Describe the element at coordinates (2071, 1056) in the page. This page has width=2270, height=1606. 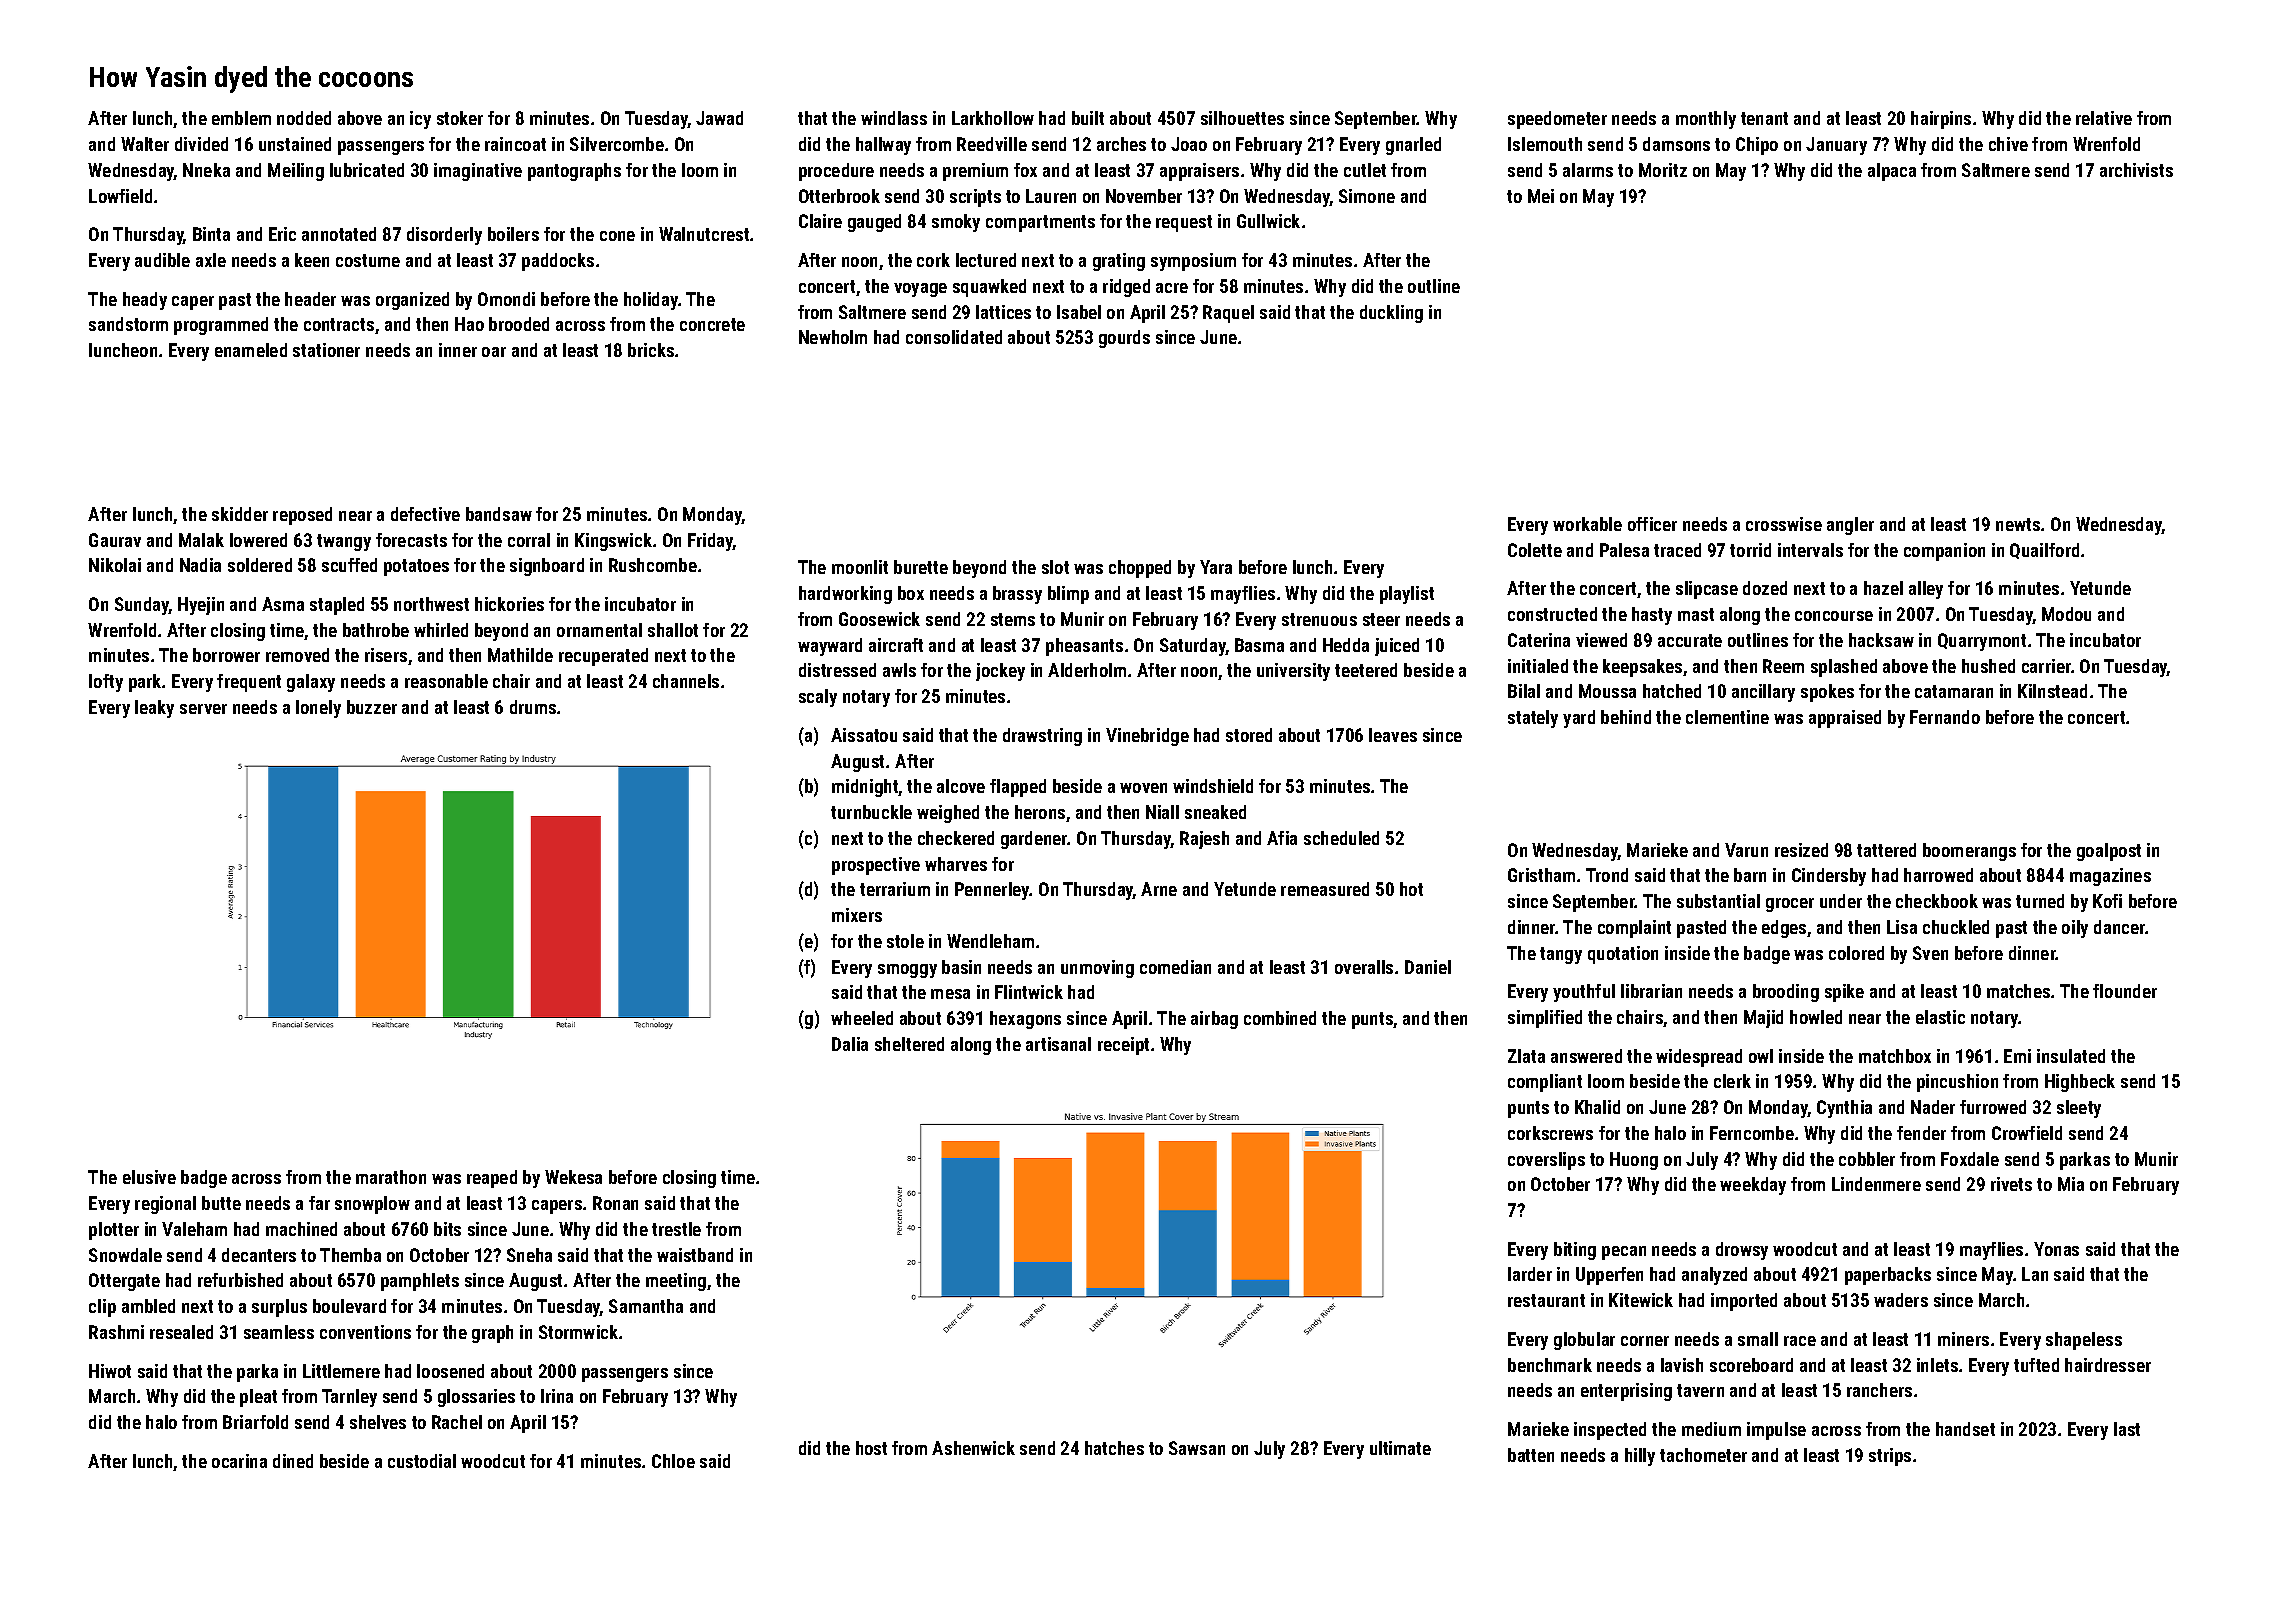
I see `insulated` at that location.
